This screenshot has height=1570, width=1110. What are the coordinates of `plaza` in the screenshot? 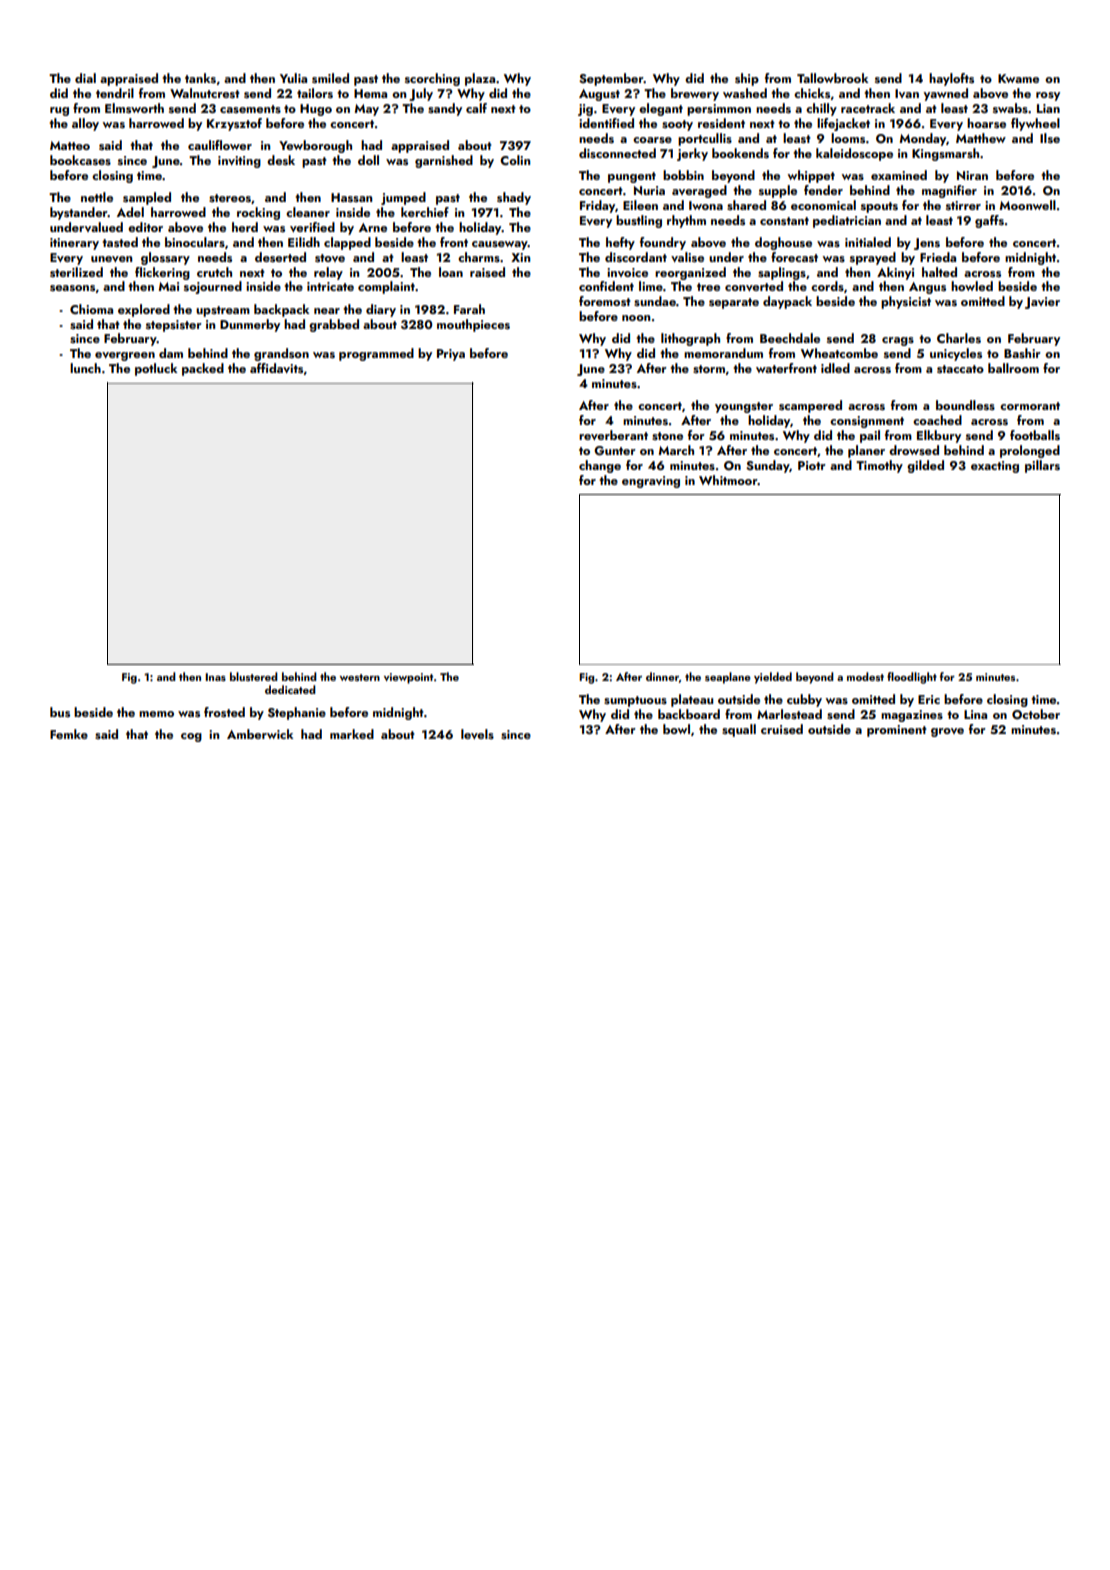 It's located at (480, 79).
